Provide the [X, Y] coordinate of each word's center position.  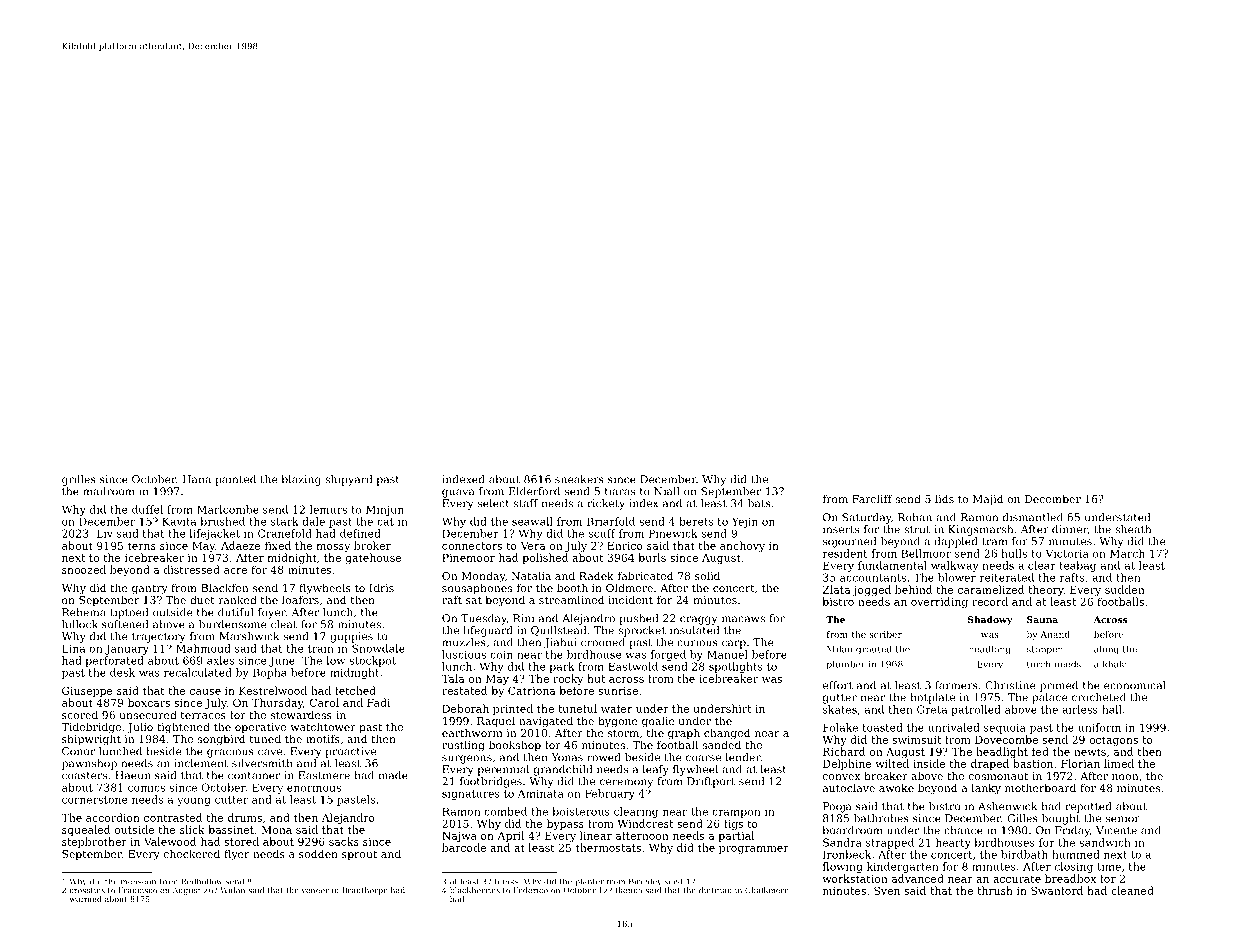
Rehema [84, 612]
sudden [1125, 589]
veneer [315, 891]
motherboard [1040, 787]
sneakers [579, 479]
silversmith [262, 763]
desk [122, 672]
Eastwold [633, 666]
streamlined [571, 599]
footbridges [491, 782]
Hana [197, 479]
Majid [988, 500]
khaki [1115, 664]
